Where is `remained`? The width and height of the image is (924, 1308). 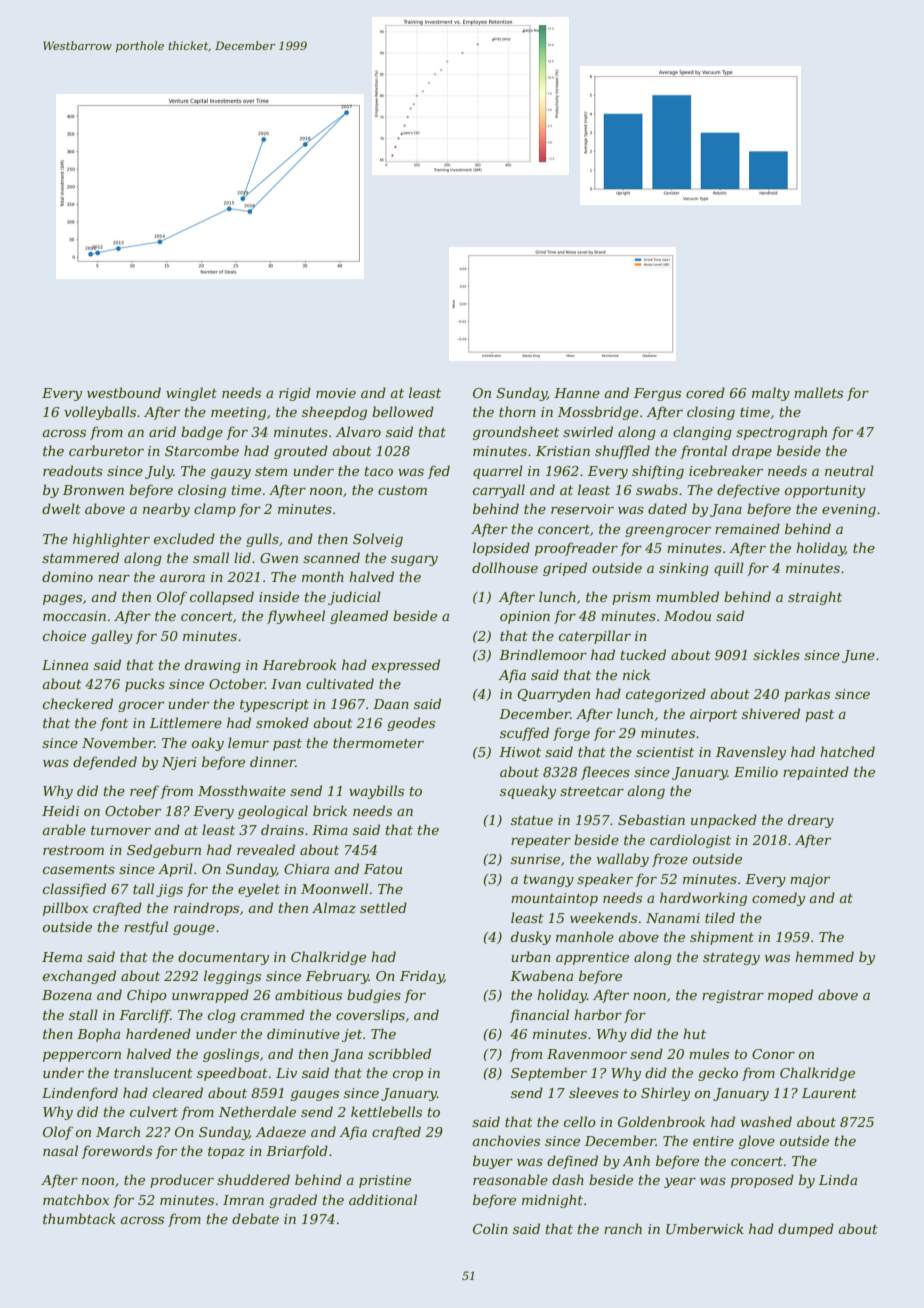
remained is located at coordinates (747, 528).
